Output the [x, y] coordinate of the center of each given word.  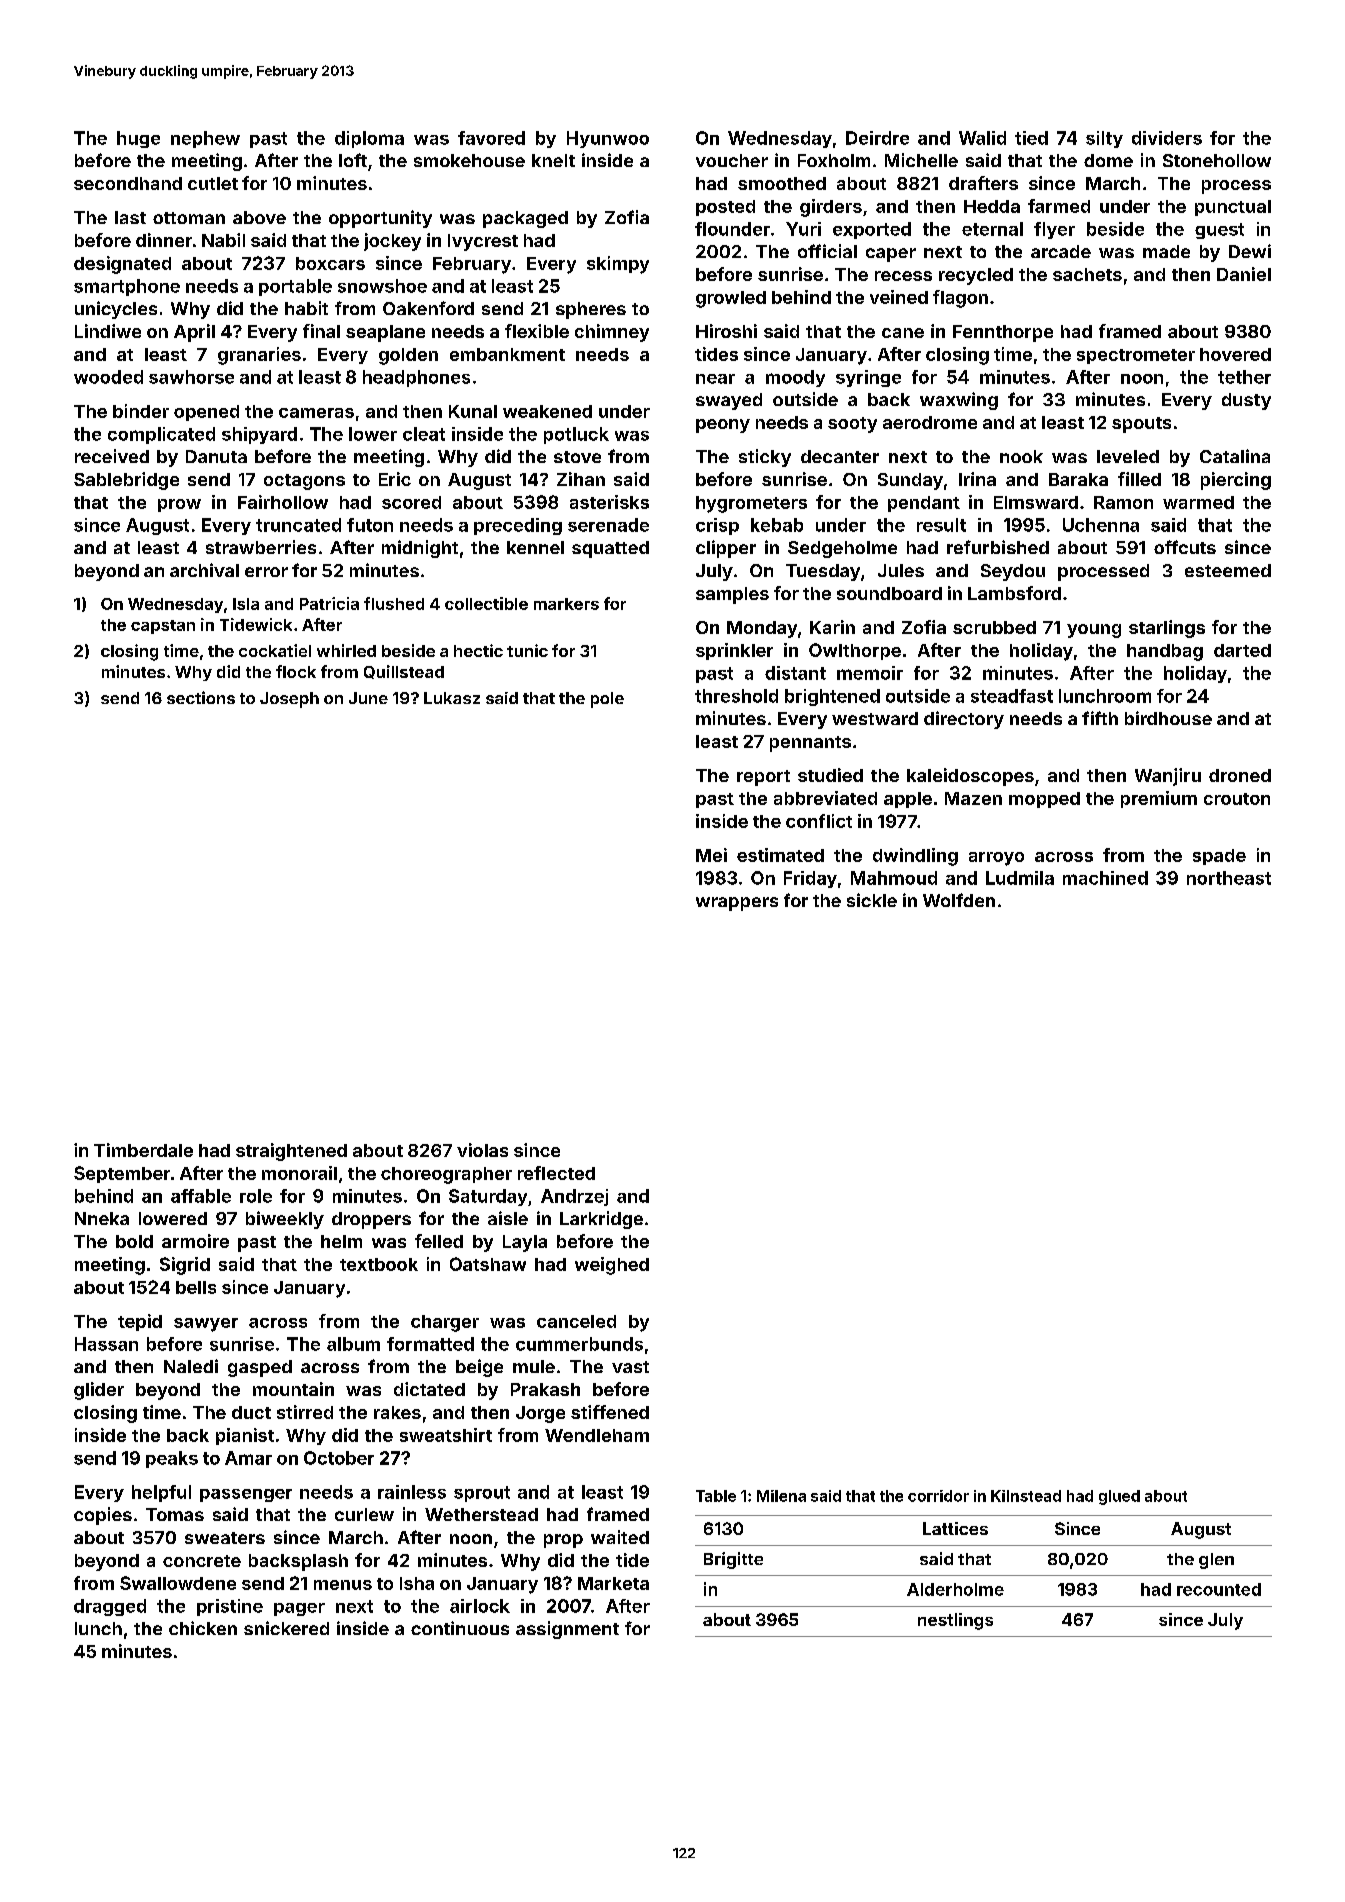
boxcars [330, 263]
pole [607, 700]
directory [964, 720]
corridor [938, 1496]
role [256, 1196]
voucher [732, 160]
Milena [781, 1496]
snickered [286, 1628]
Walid [982, 138]
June [368, 698]
